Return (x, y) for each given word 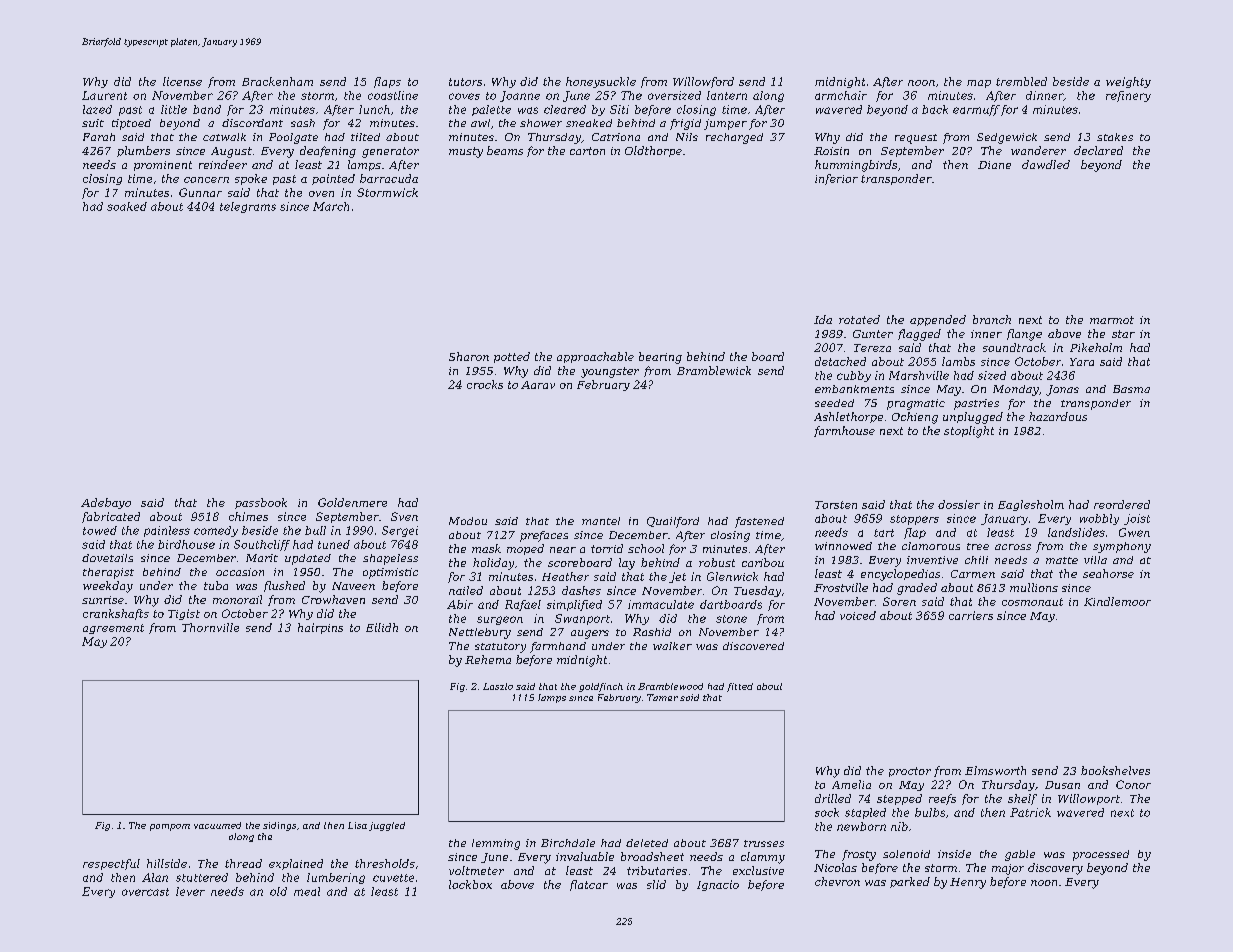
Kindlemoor (1117, 601)
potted (512, 357)
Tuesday (757, 591)
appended (938, 320)
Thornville (210, 627)
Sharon (469, 356)
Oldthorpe (653, 151)
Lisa (357, 825)
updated (308, 559)
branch (992, 319)
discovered (753, 646)
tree (978, 546)
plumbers (143, 151)
